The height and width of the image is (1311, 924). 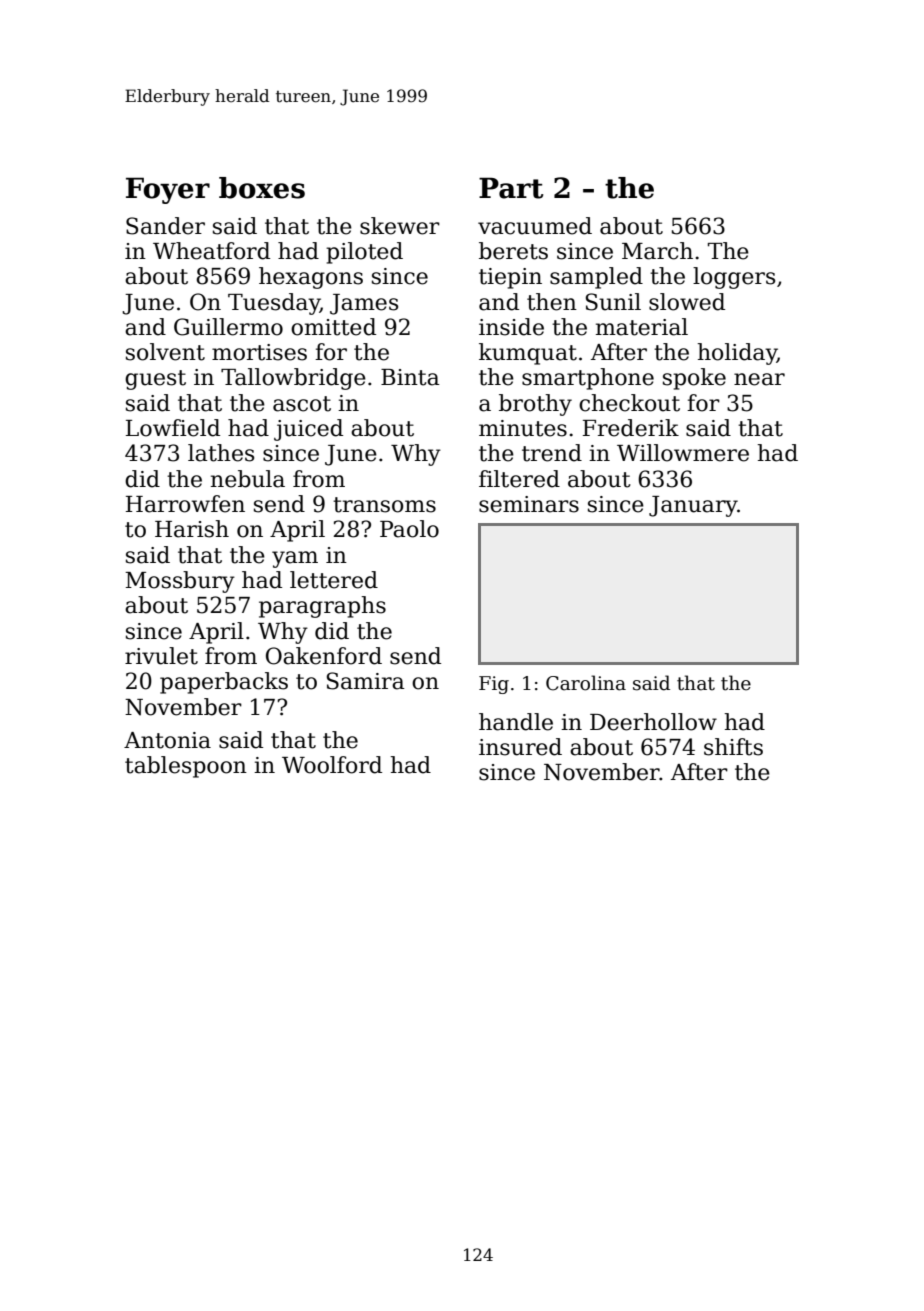 I want to click on Foyer, so click(x=168, y=190).
